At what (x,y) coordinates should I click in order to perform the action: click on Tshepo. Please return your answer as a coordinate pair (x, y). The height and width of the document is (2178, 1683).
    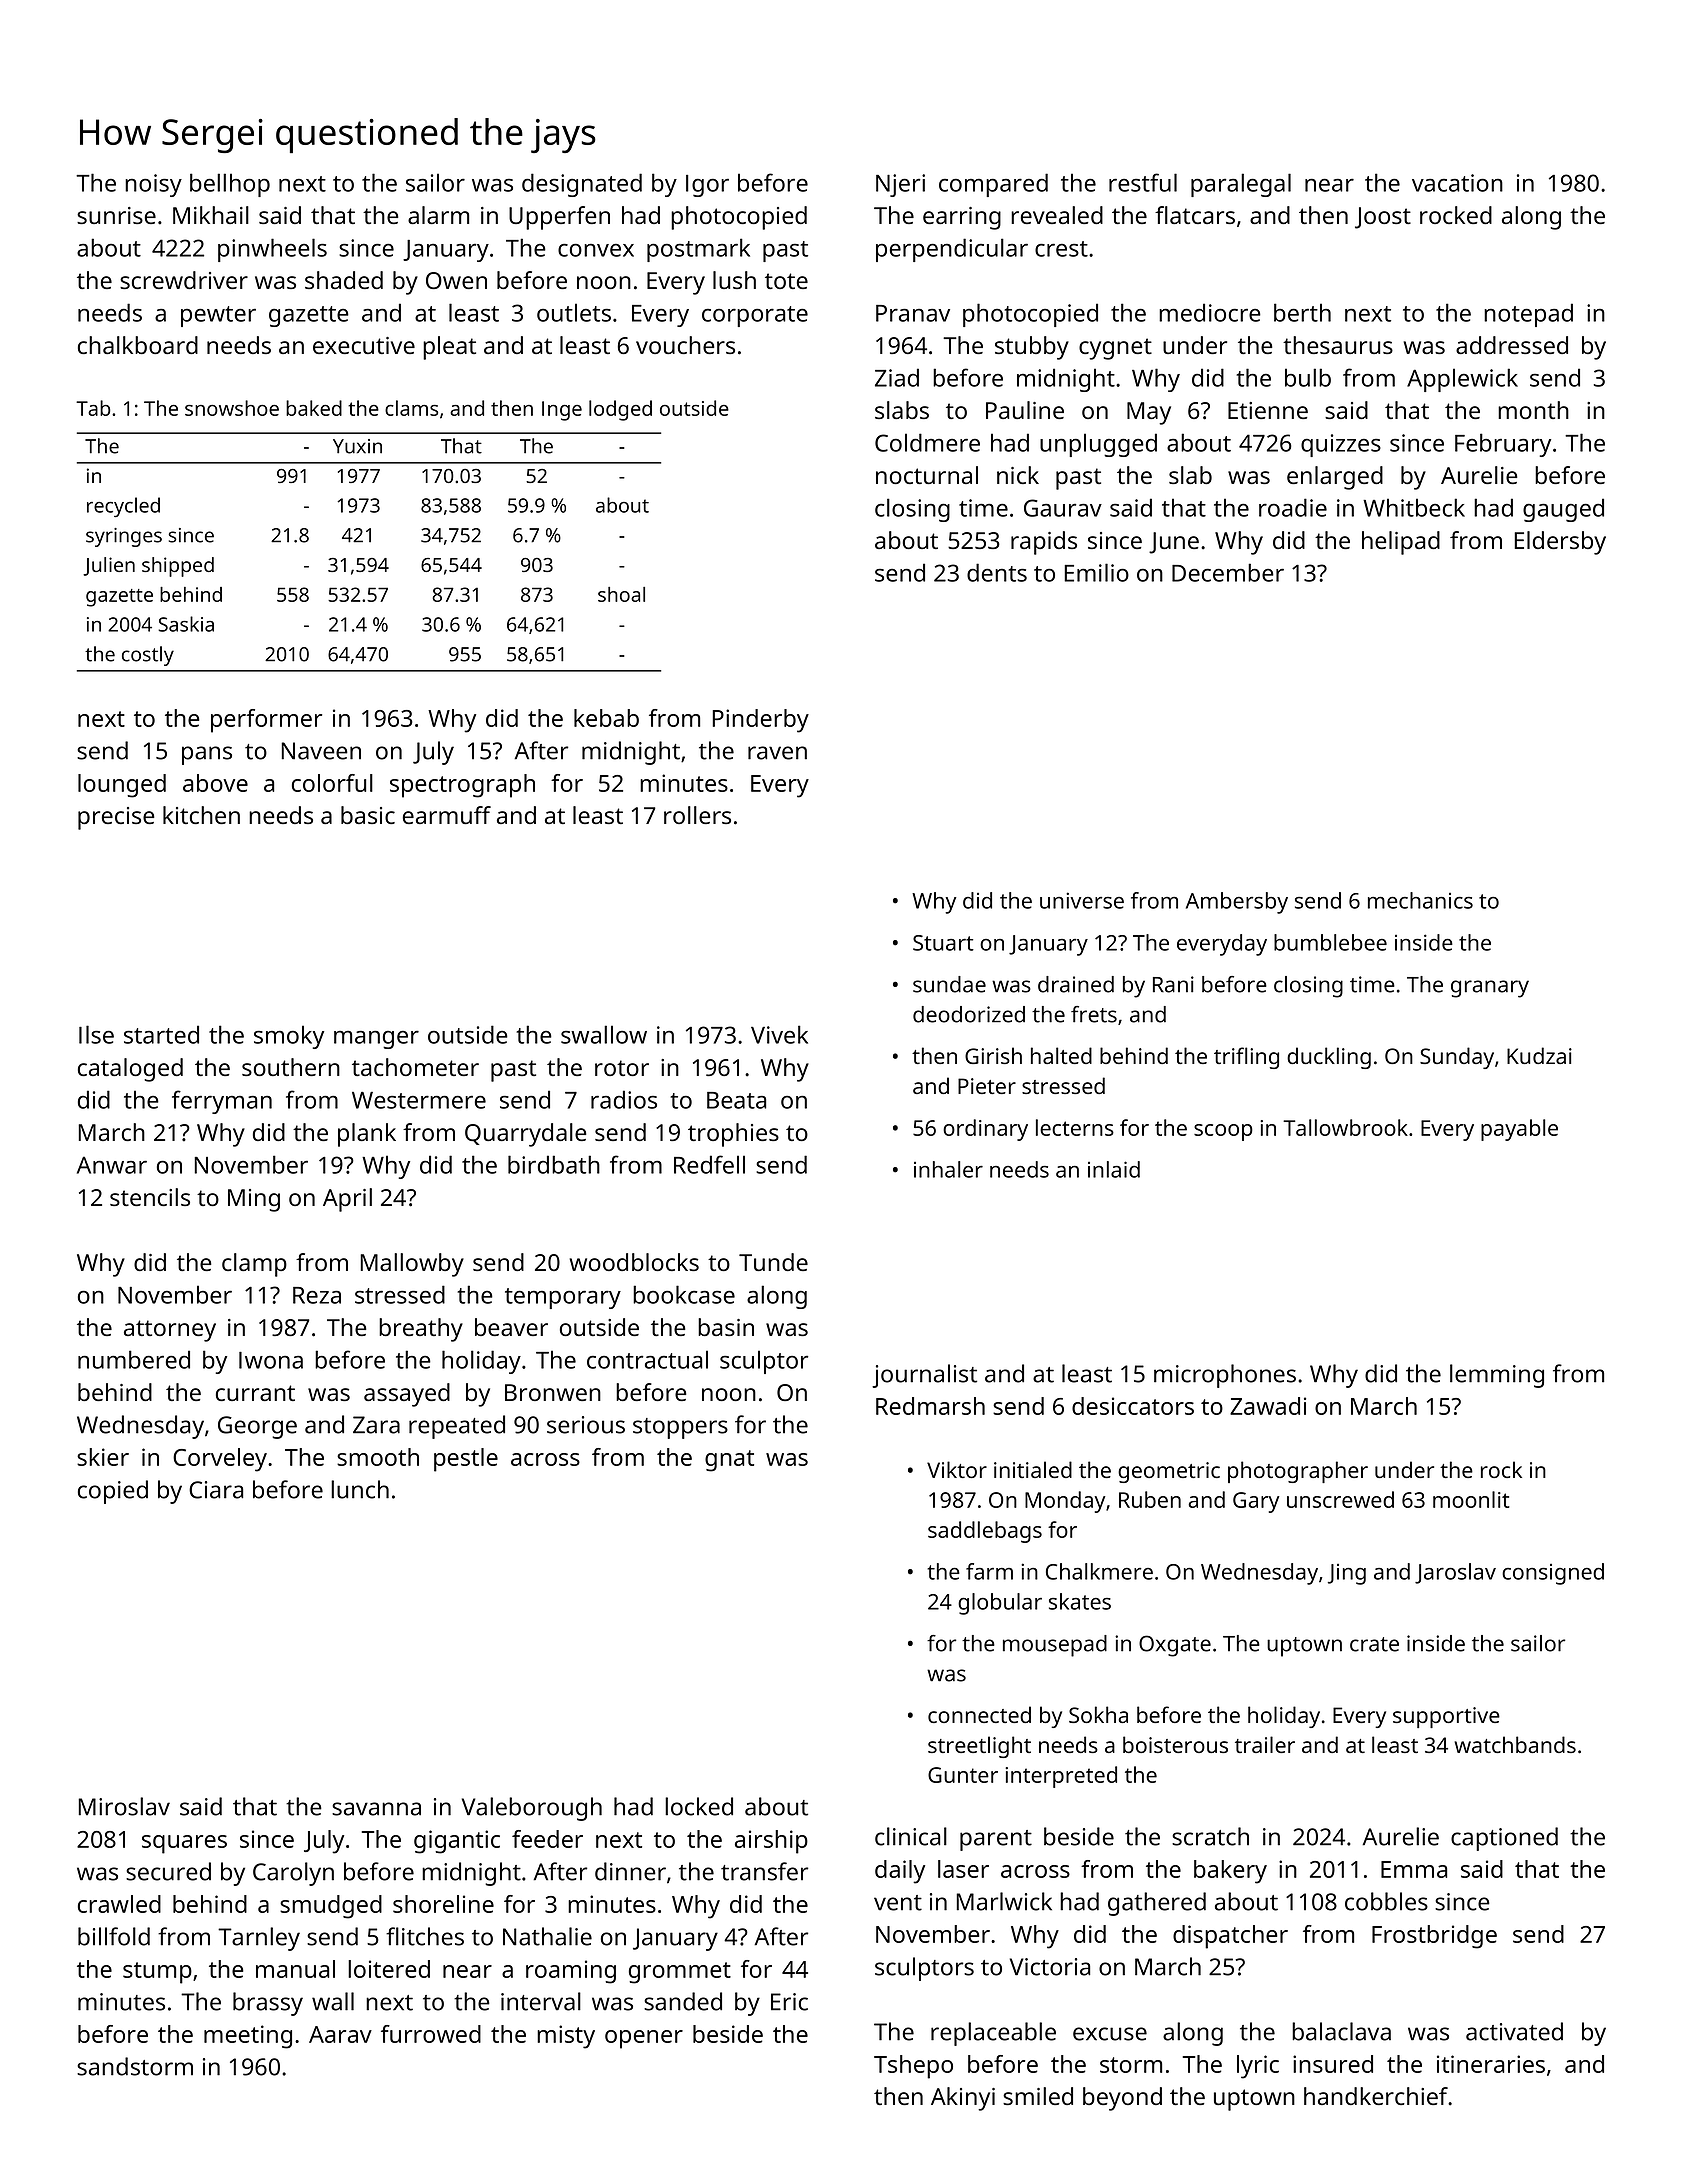
    Looking at the image, I should click on (913, 2067).
